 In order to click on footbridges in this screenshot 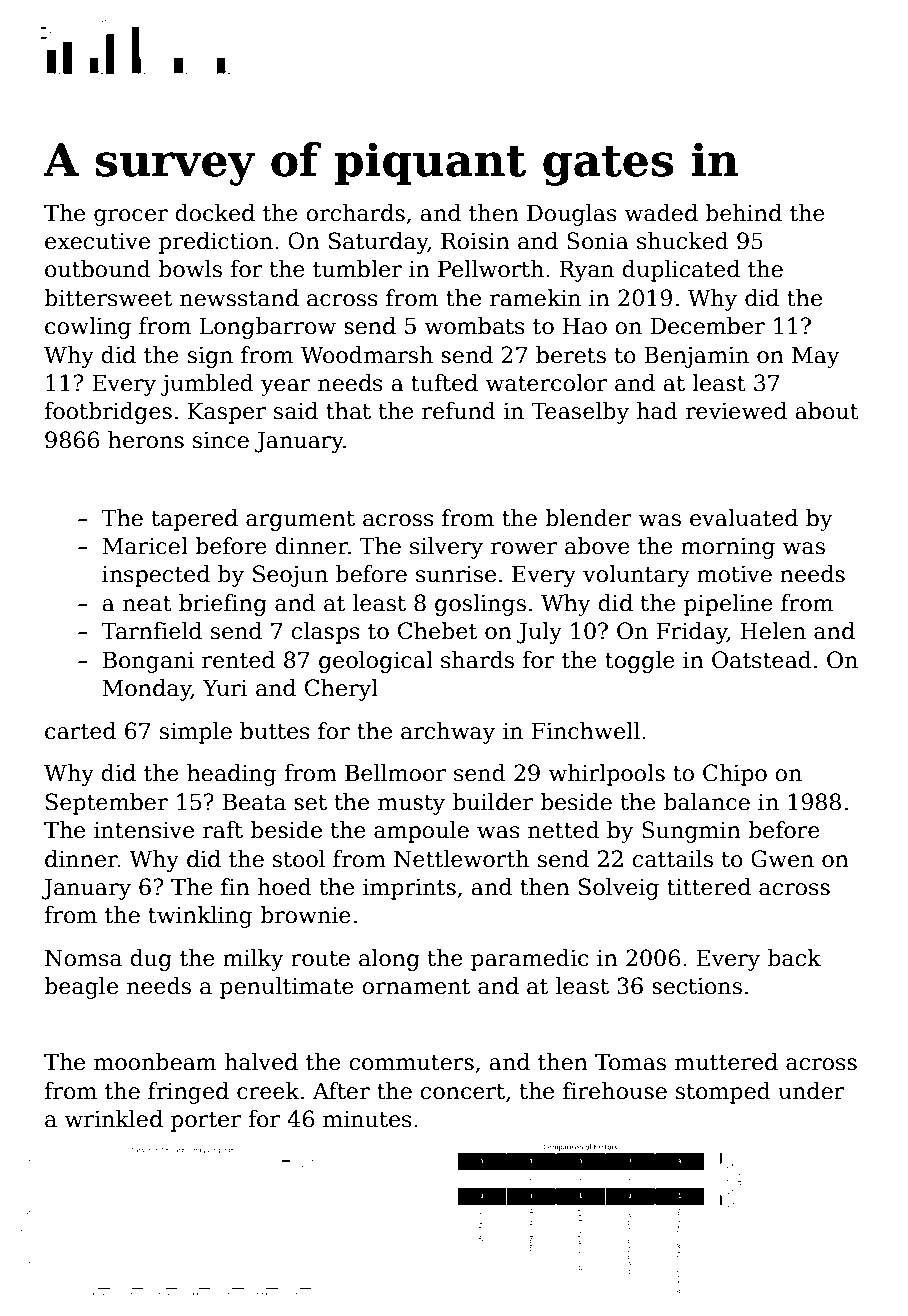, I will do `click(108, 413)`.
